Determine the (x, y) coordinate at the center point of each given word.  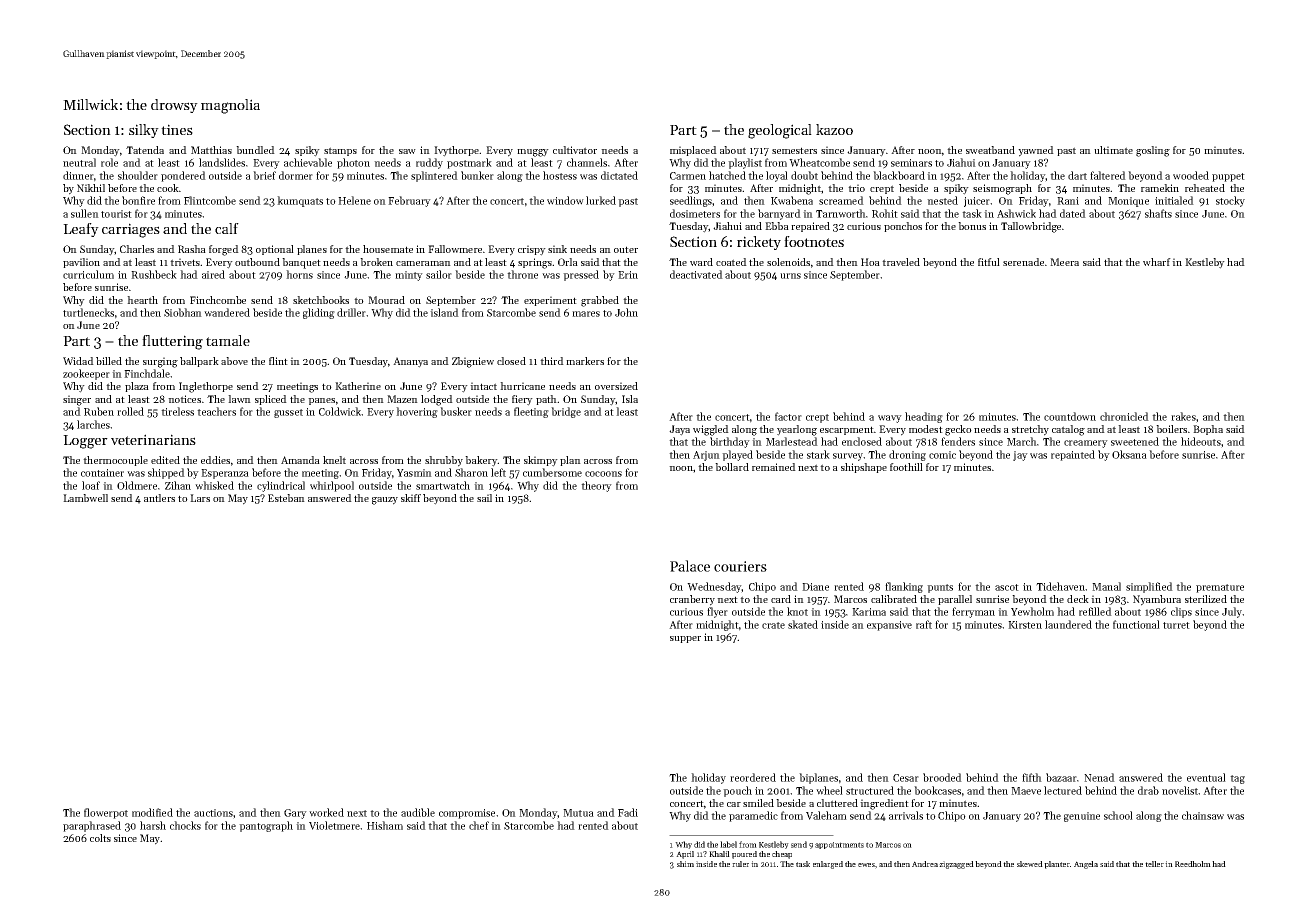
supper (685, 639)
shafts (1158, 213)
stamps (340, 151)
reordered (753, 777)
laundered (1068, 624)
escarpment (847, 430)
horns (299, 274)
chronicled (1124, 416)
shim (685, 864)
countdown (1070, 416)
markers (585, 361)
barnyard (779, 214)
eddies (215, 460)
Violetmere (335, 825)
